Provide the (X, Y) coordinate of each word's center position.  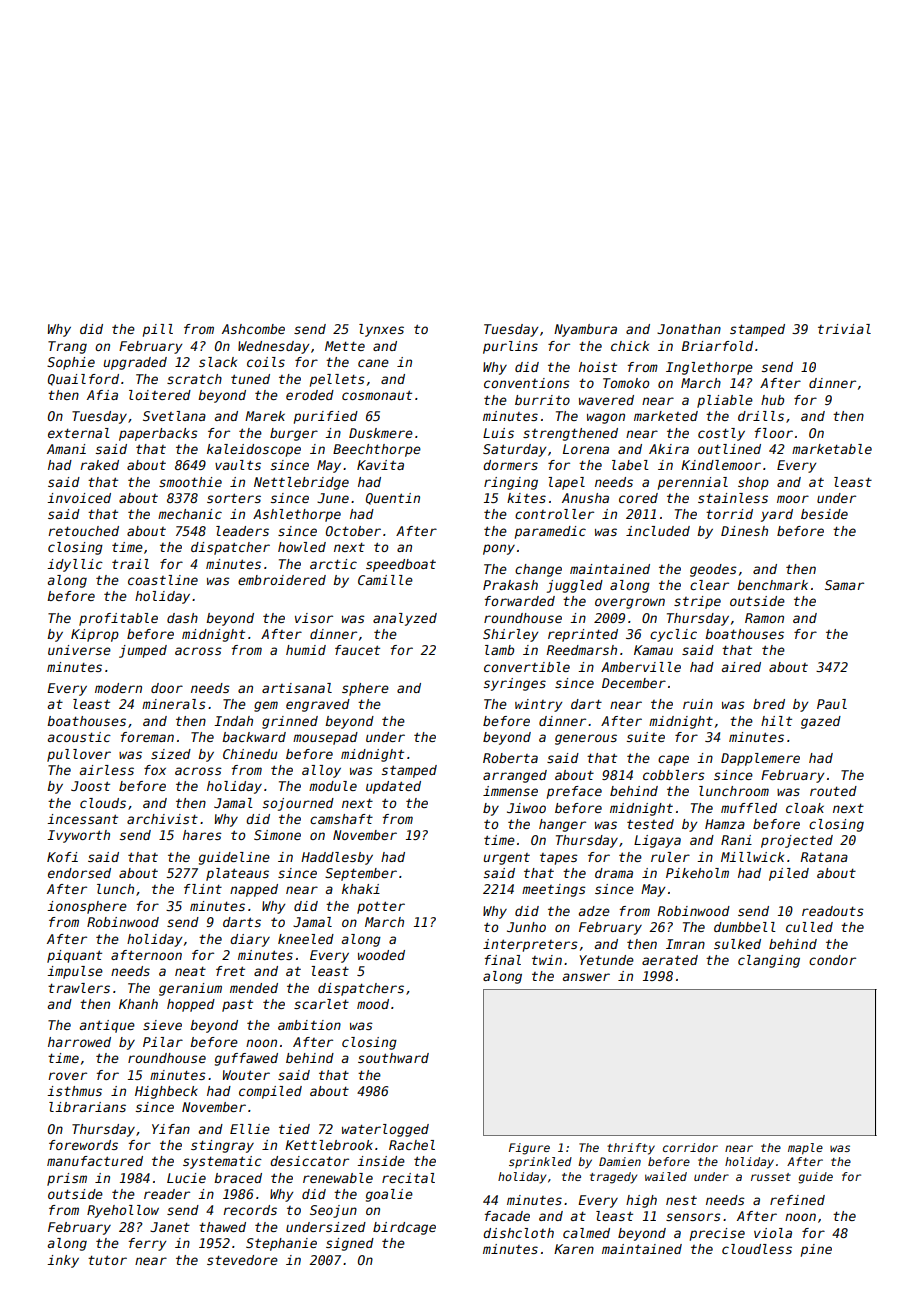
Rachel (412, 1145)
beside (824, 514)
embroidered (282, 580)
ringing (511, 483)
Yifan (171, 1129)
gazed (821, 722)
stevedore (242, 1260)
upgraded (135, 363)
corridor (690, 1147)
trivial (844, 329)
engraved (318, 705)
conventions (527, 383)
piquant (74, 956)
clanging (769, 961)
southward (393, 1058)
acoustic (79, 737)
